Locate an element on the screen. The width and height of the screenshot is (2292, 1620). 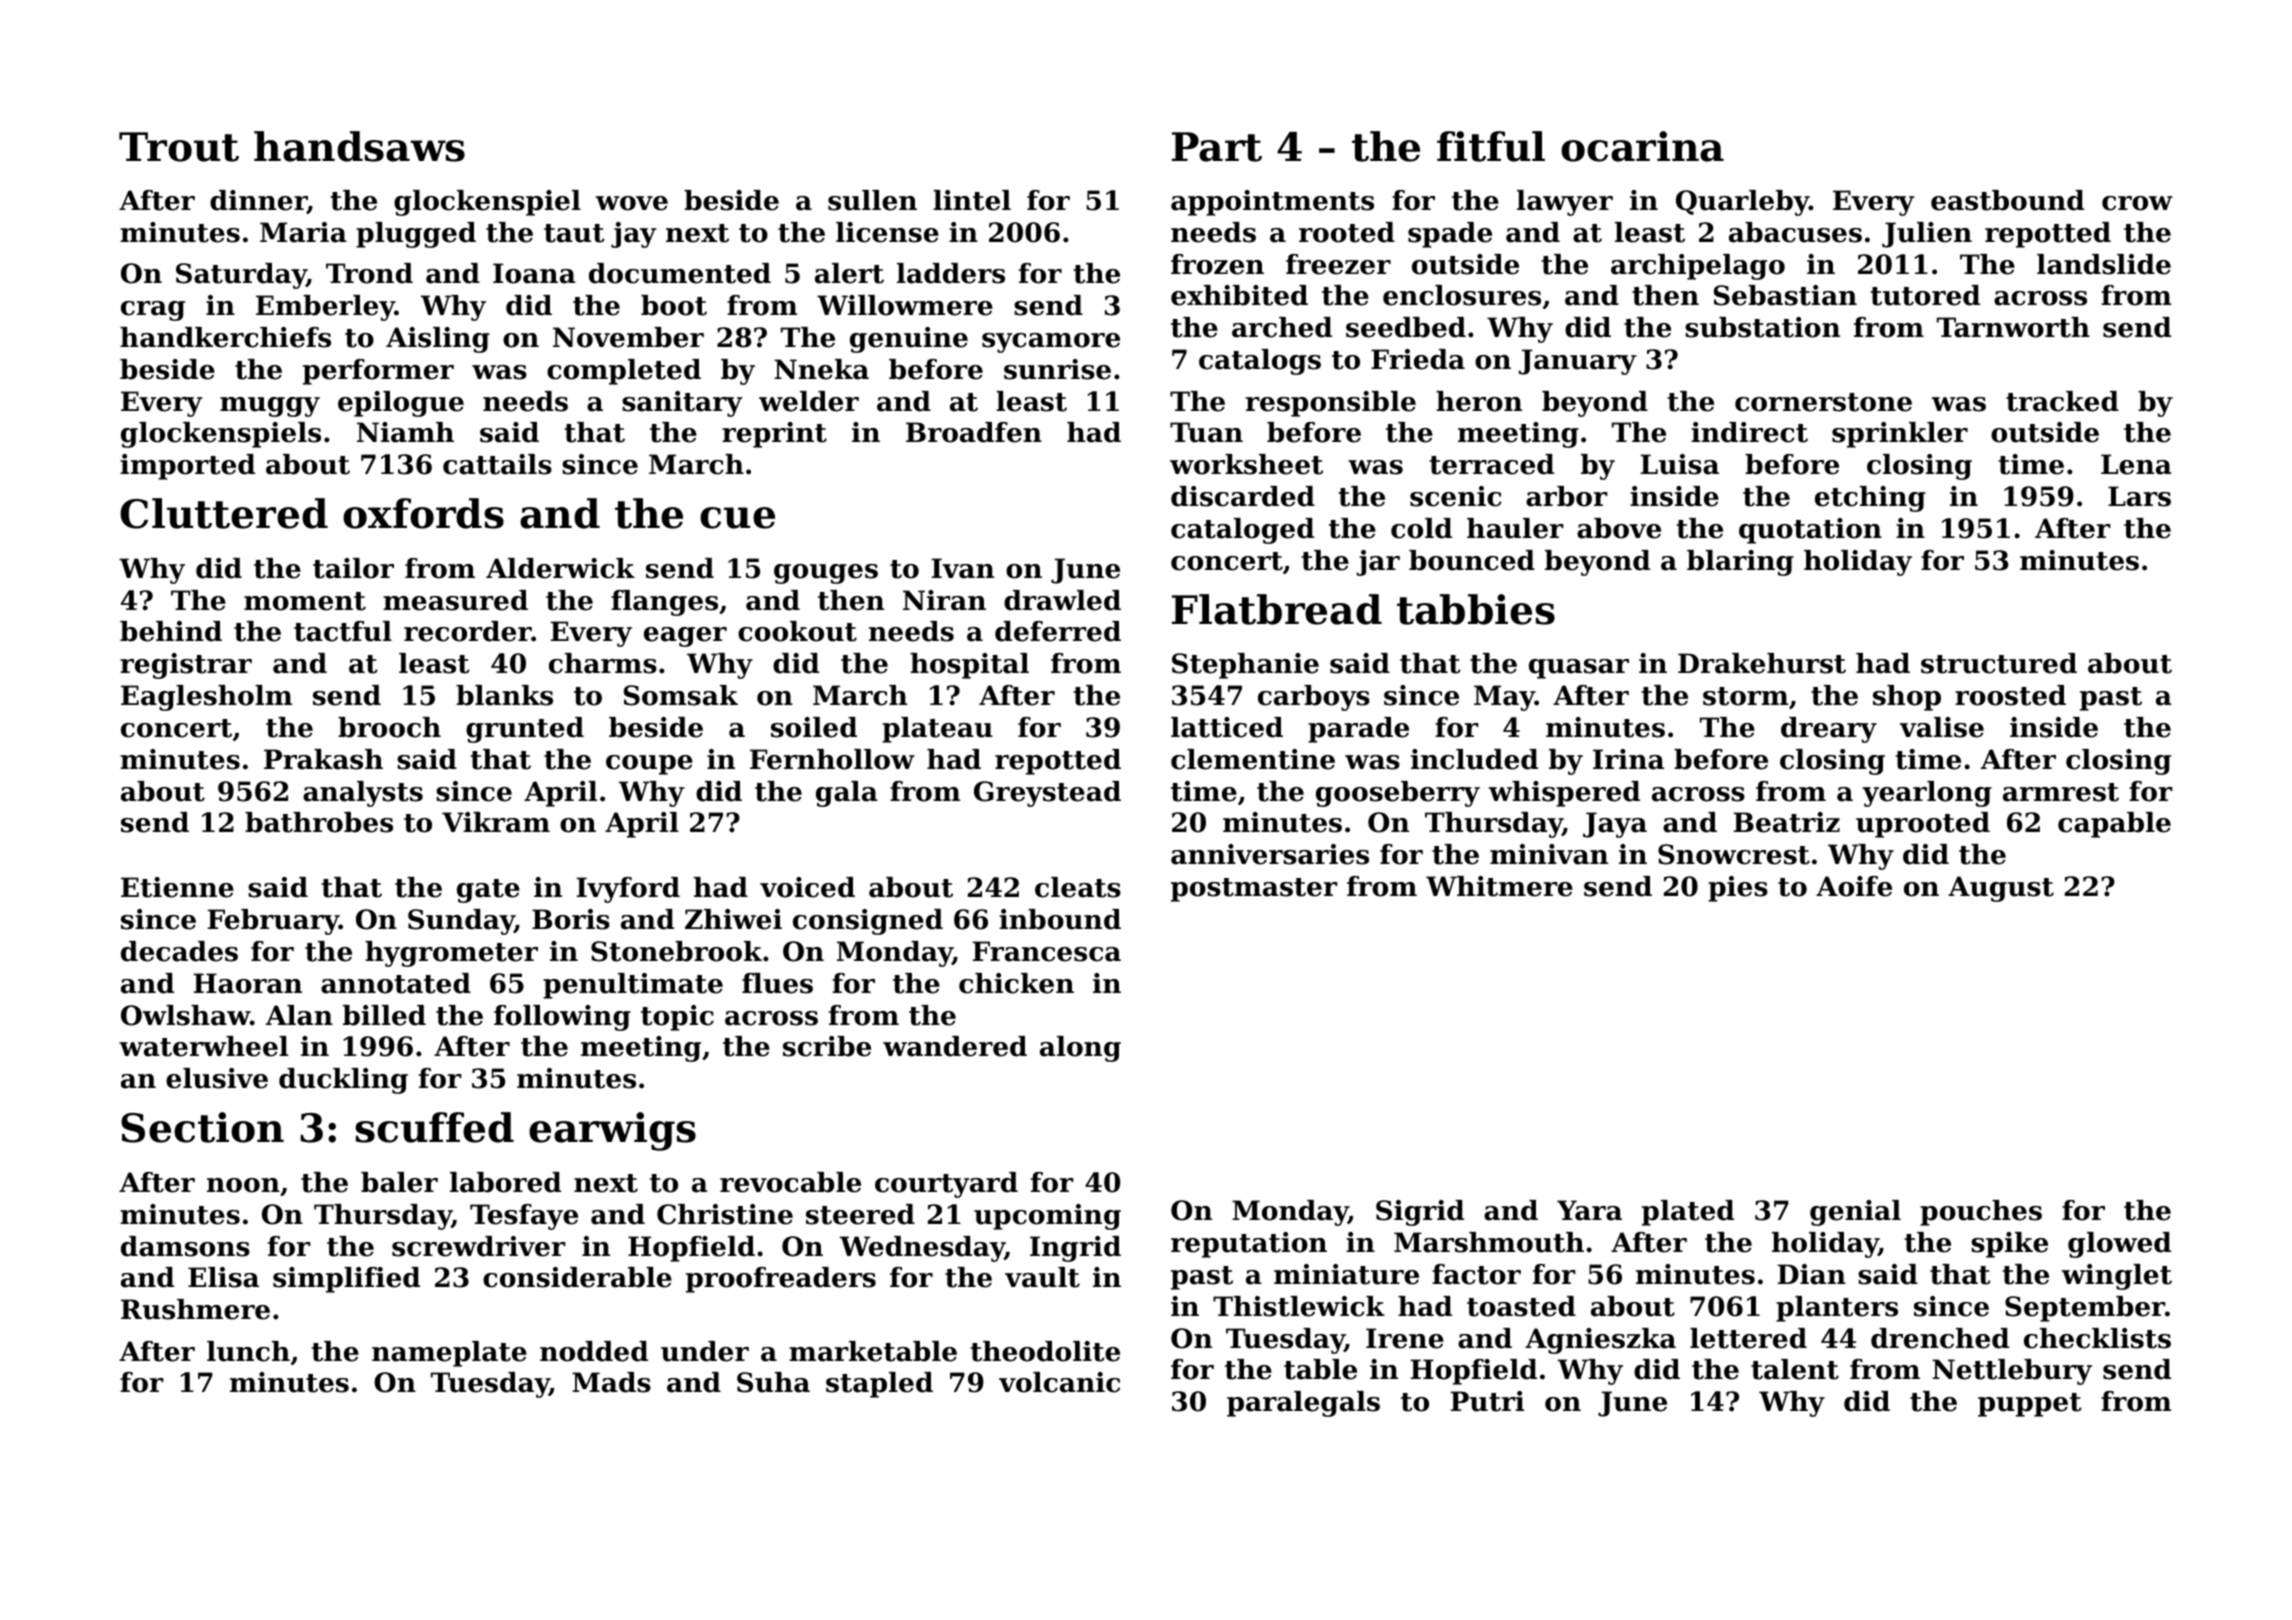
pies is located at coordinates (1738, 889).
